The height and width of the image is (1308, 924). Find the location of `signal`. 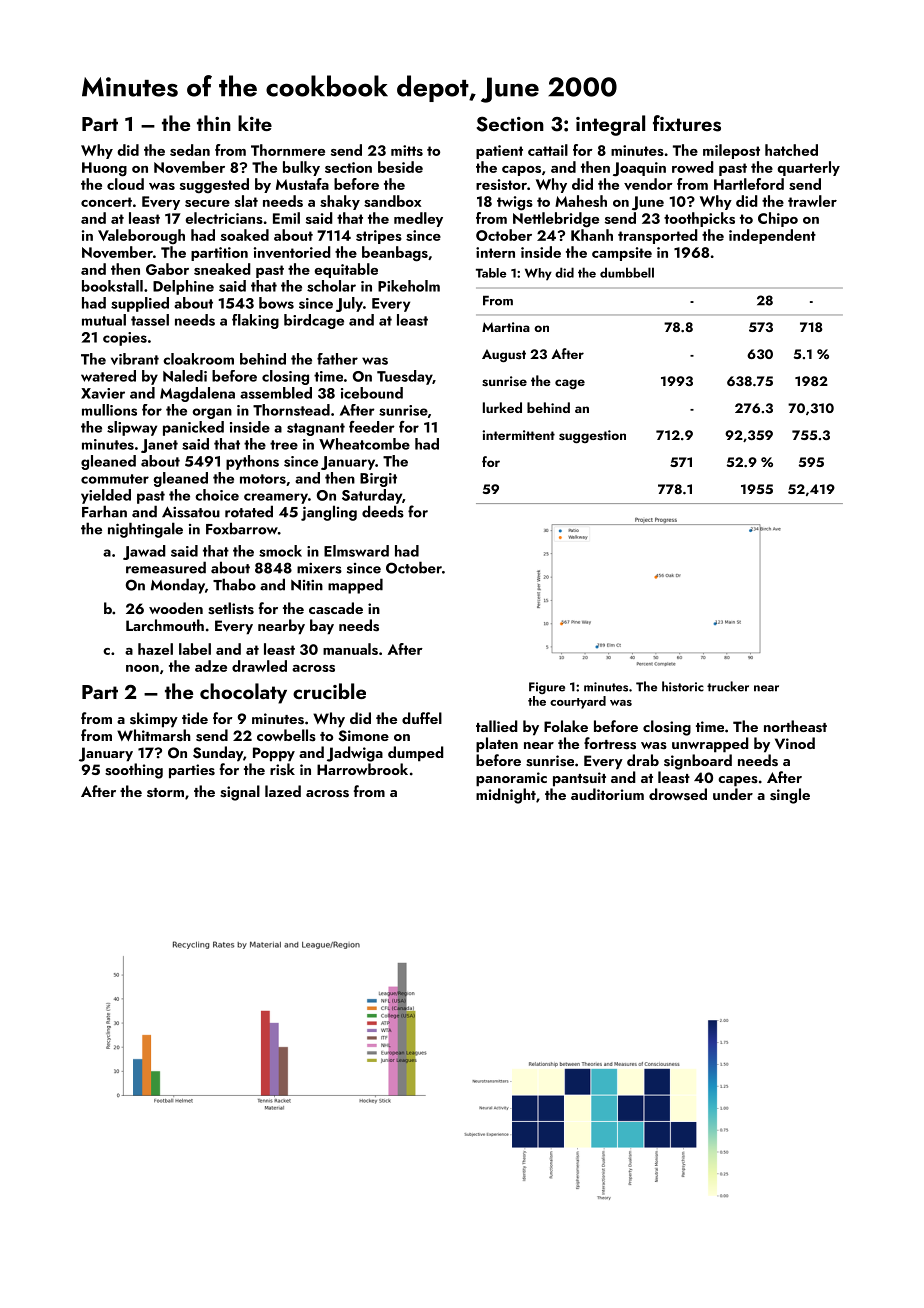

signal is located at coordinates (240, 793).
